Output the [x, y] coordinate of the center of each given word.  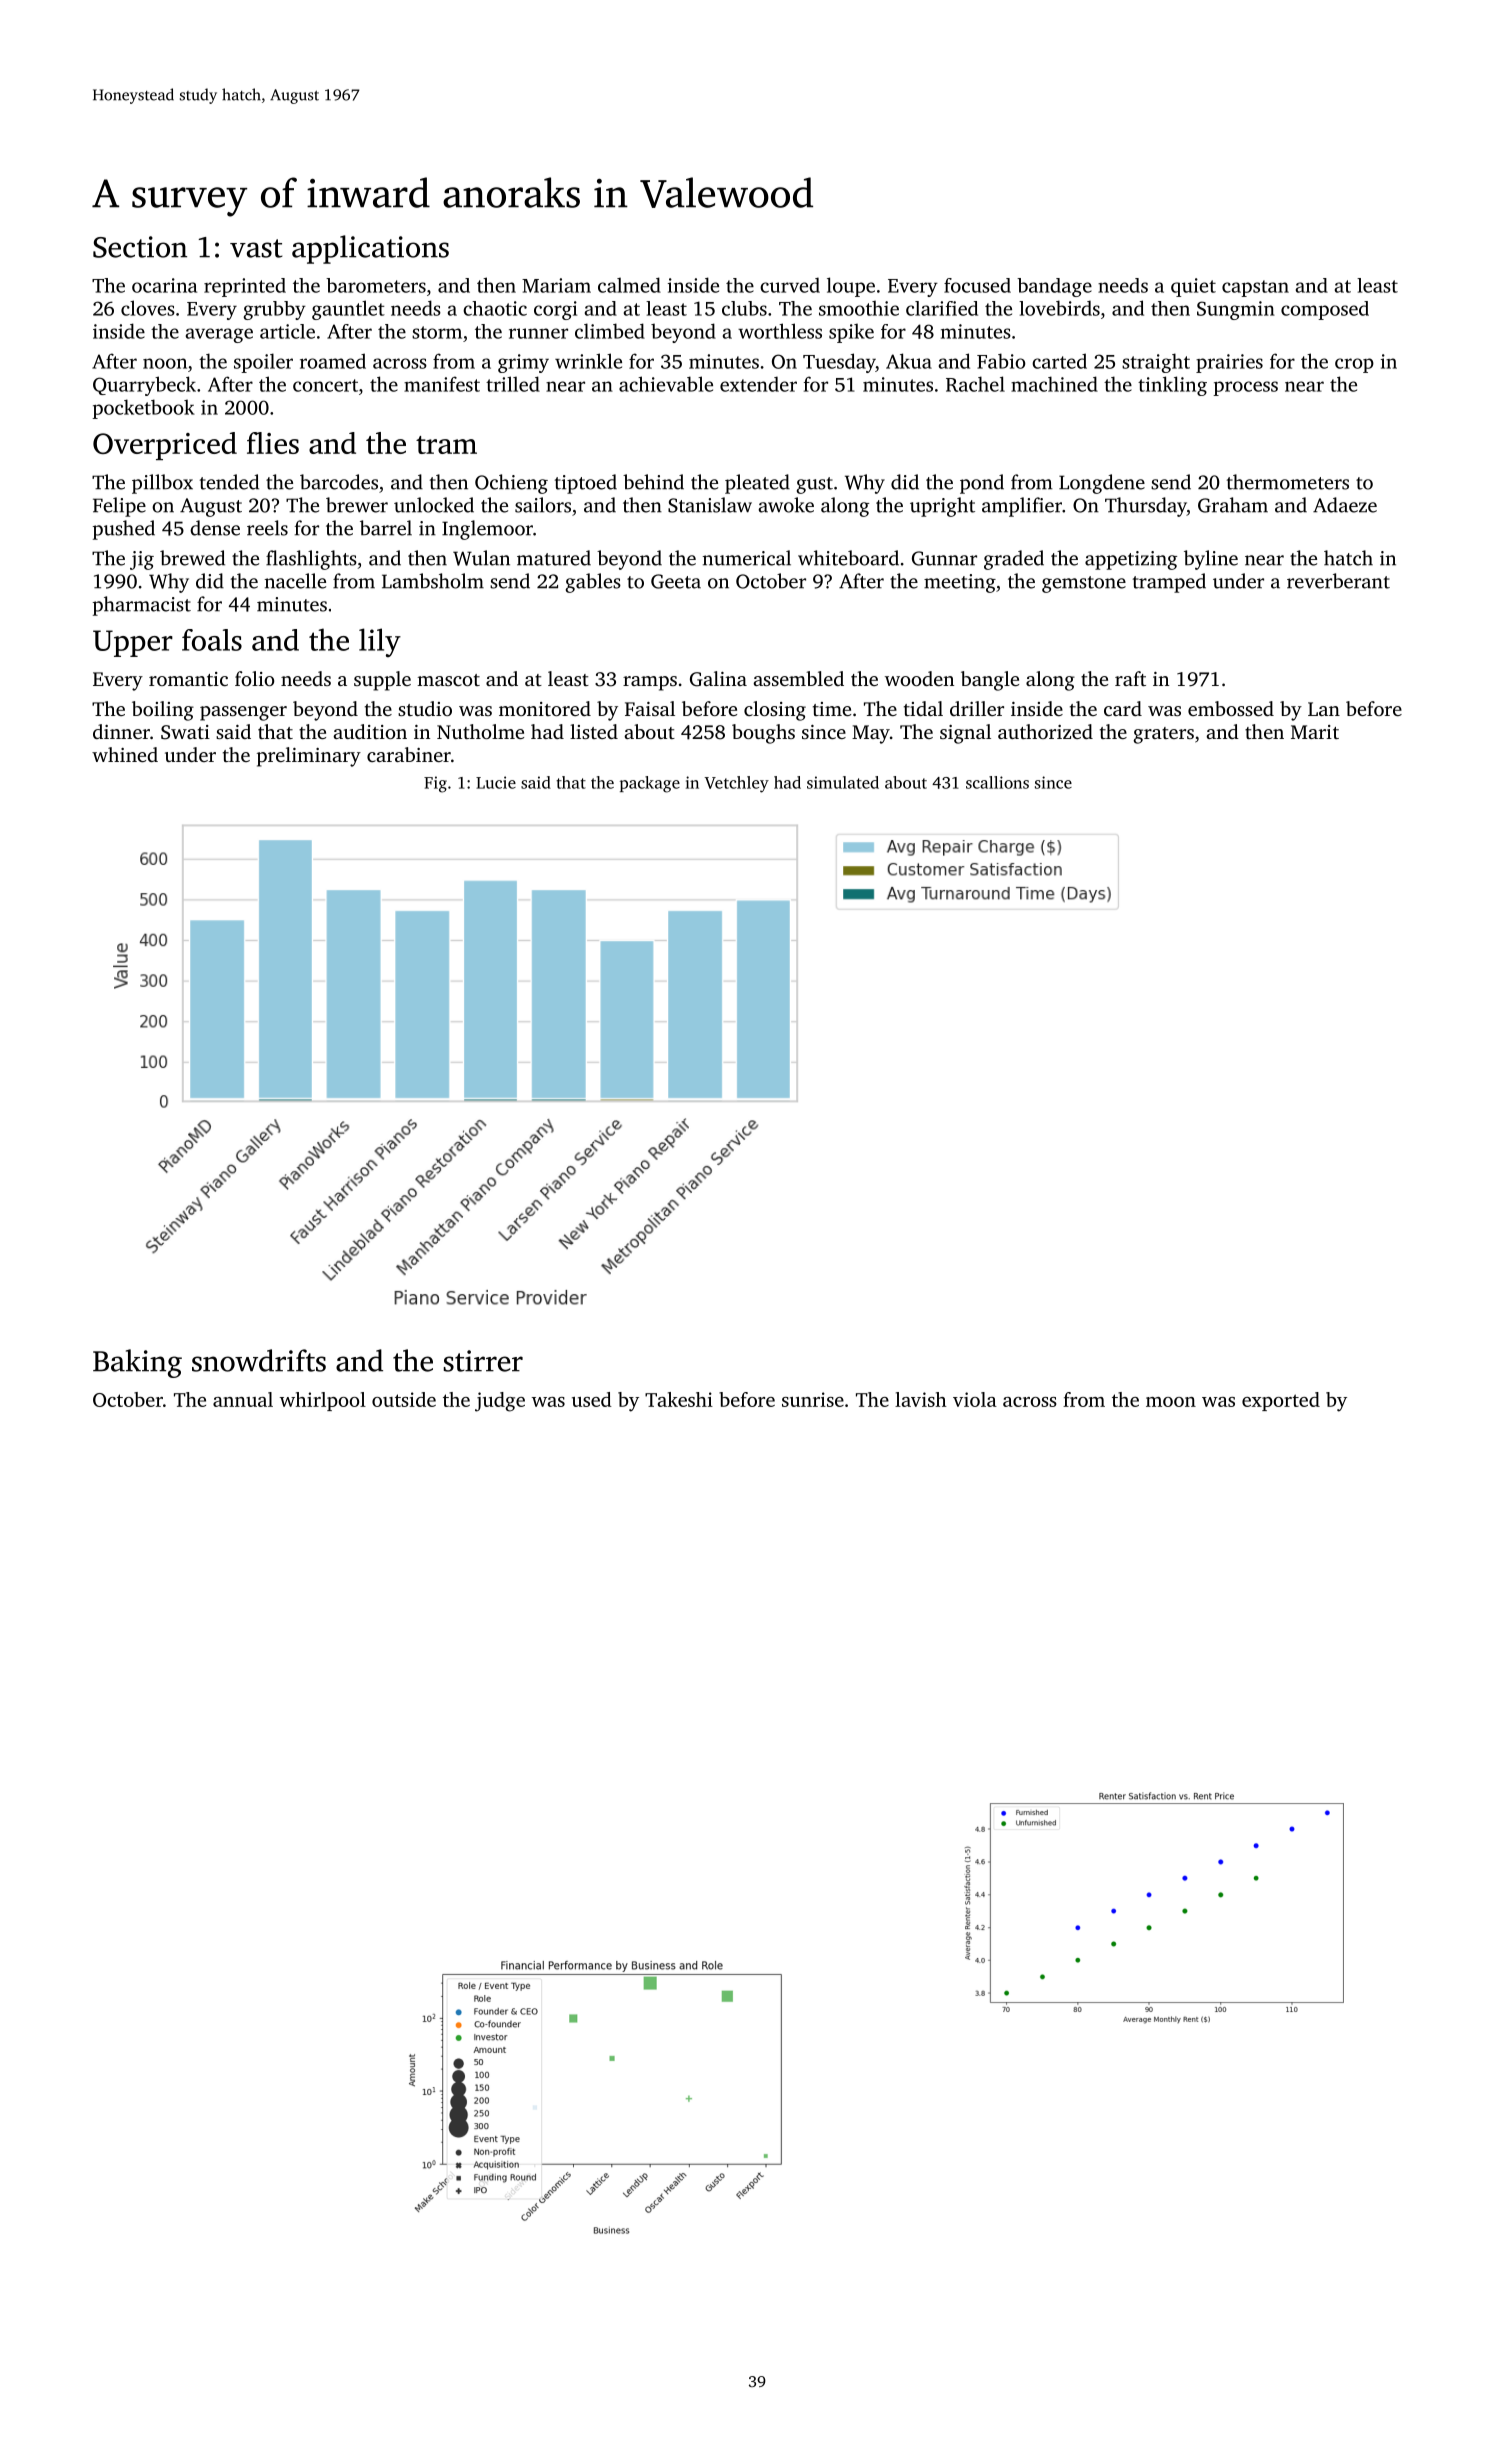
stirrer [483, 1361]
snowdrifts [259, 1360]
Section [140, 247]
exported [1281, 1401]
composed [1325, 310]
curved [790, 285]
